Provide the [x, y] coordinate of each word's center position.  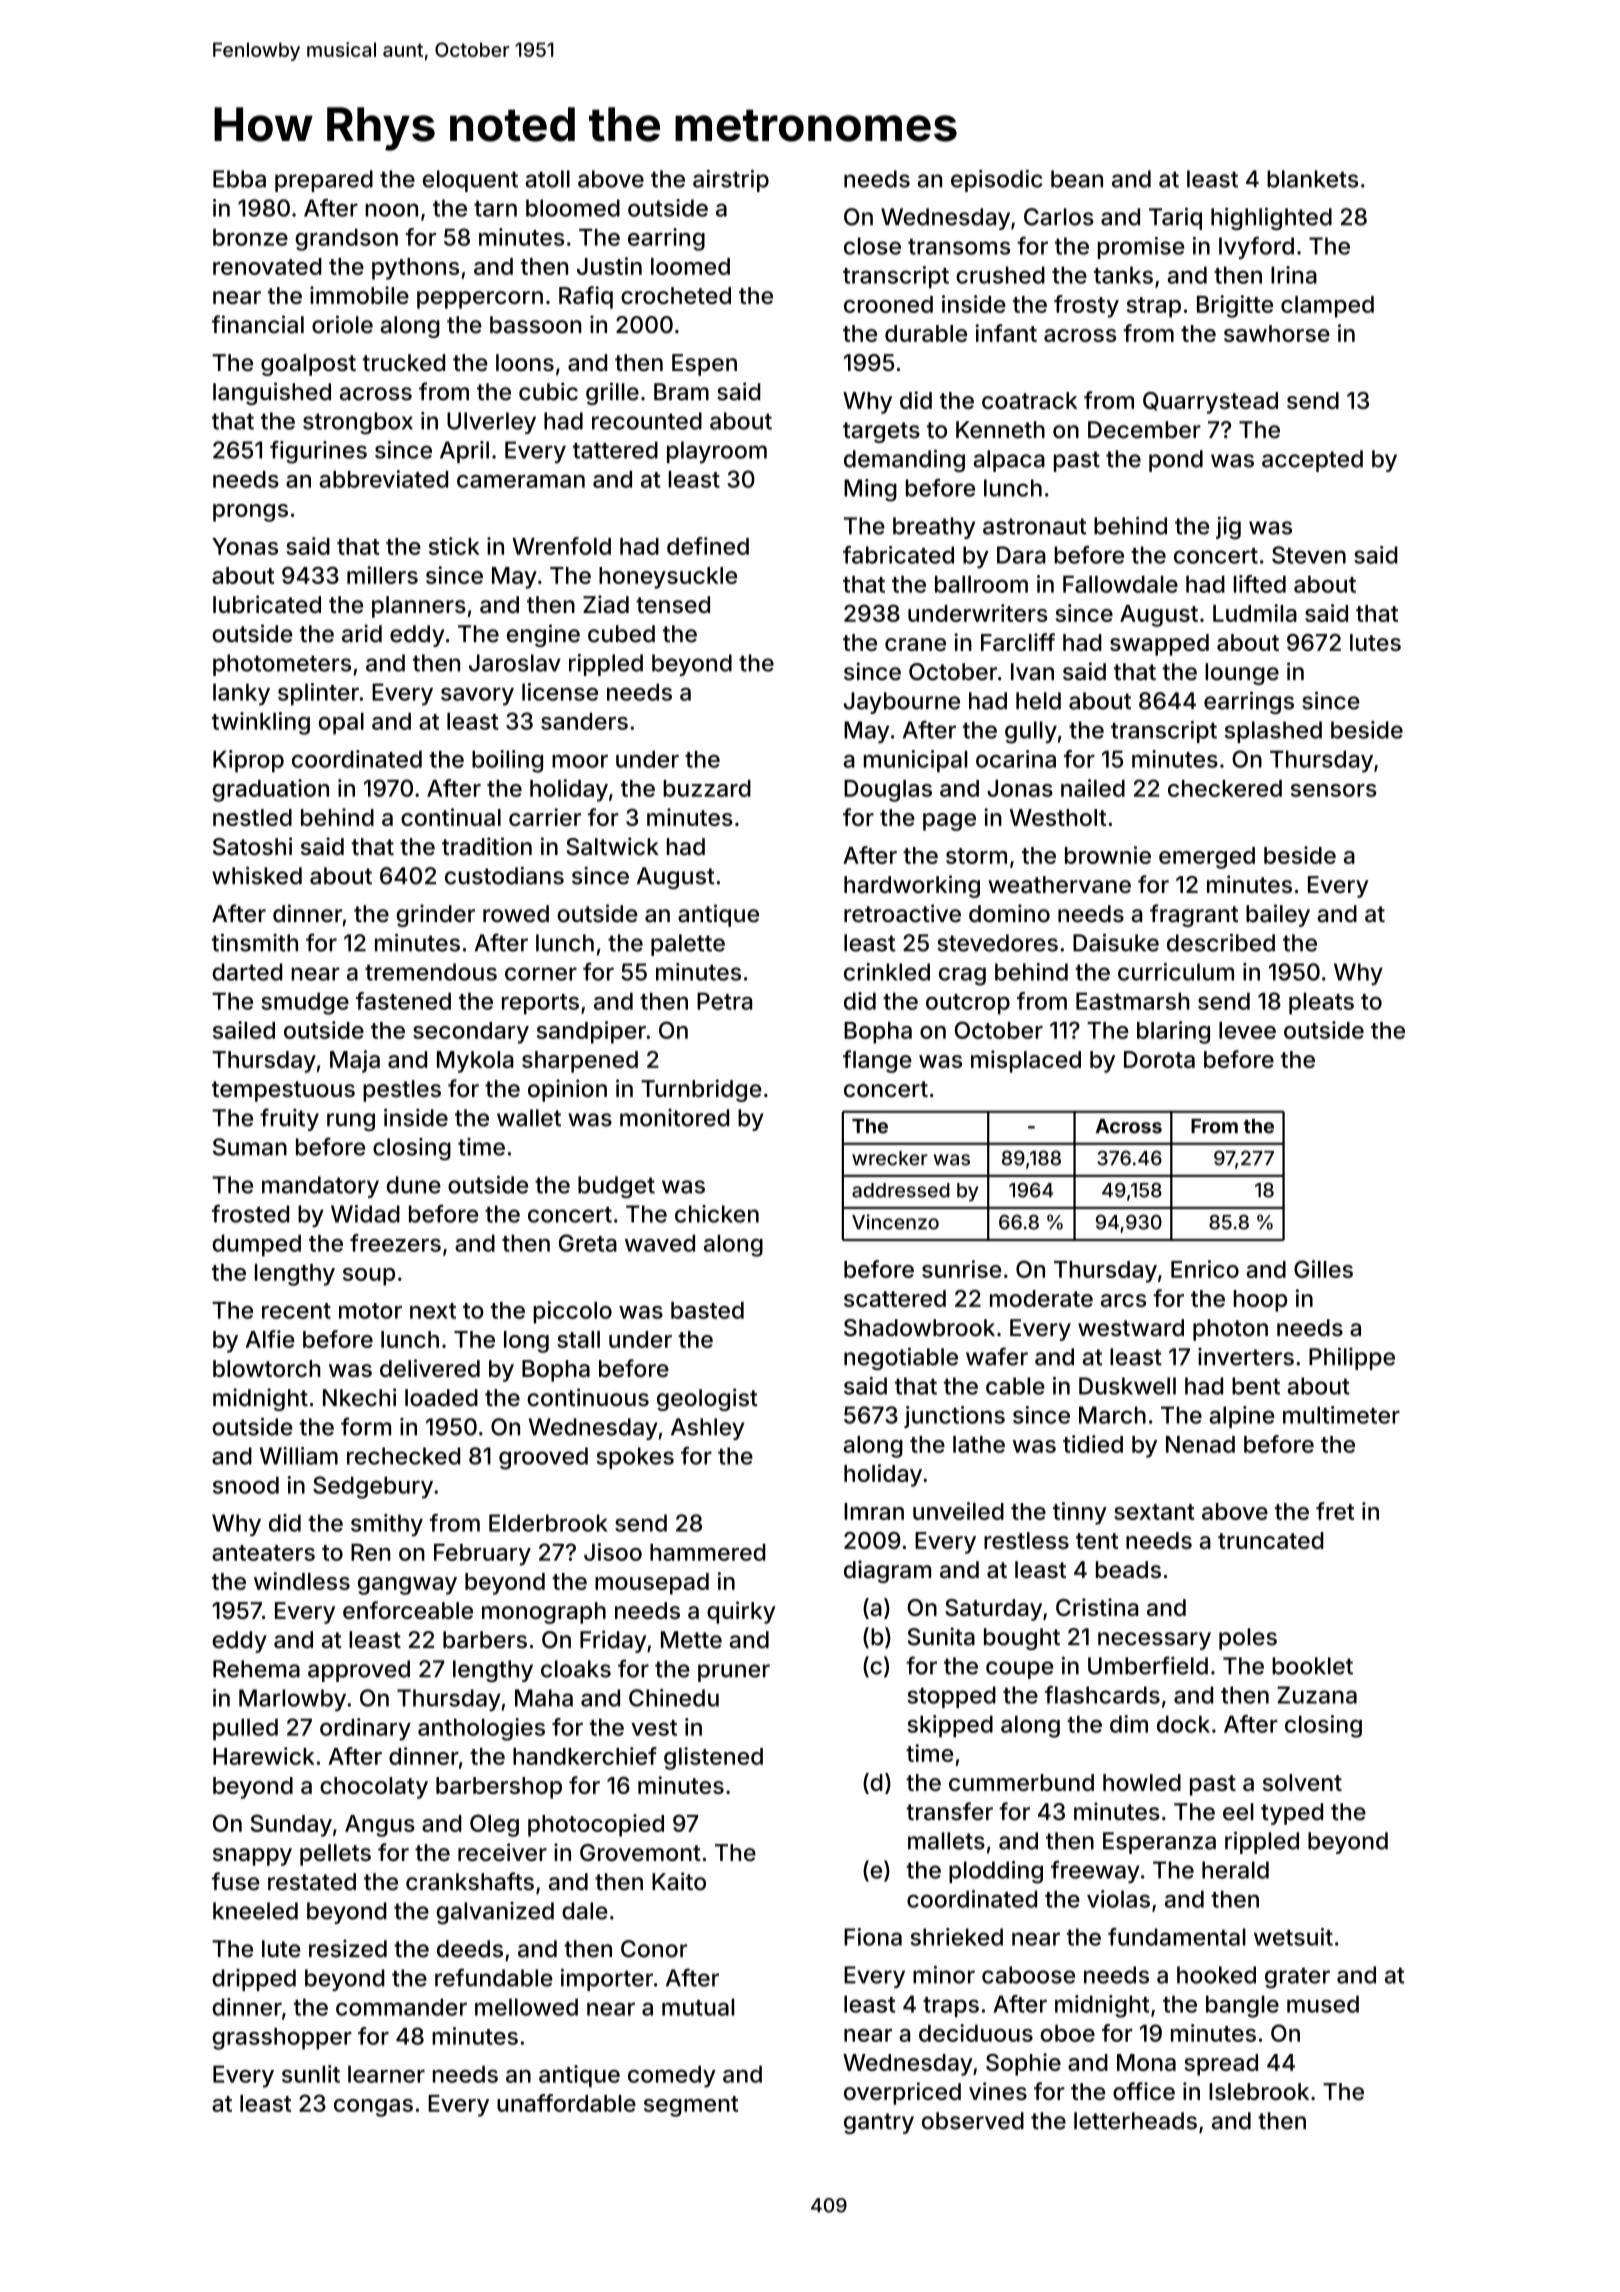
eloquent [470, 181]
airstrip [731, 181]
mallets [946, 1841]
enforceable [408, 1610]
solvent [1302, 1782]
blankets [1312, 179]
